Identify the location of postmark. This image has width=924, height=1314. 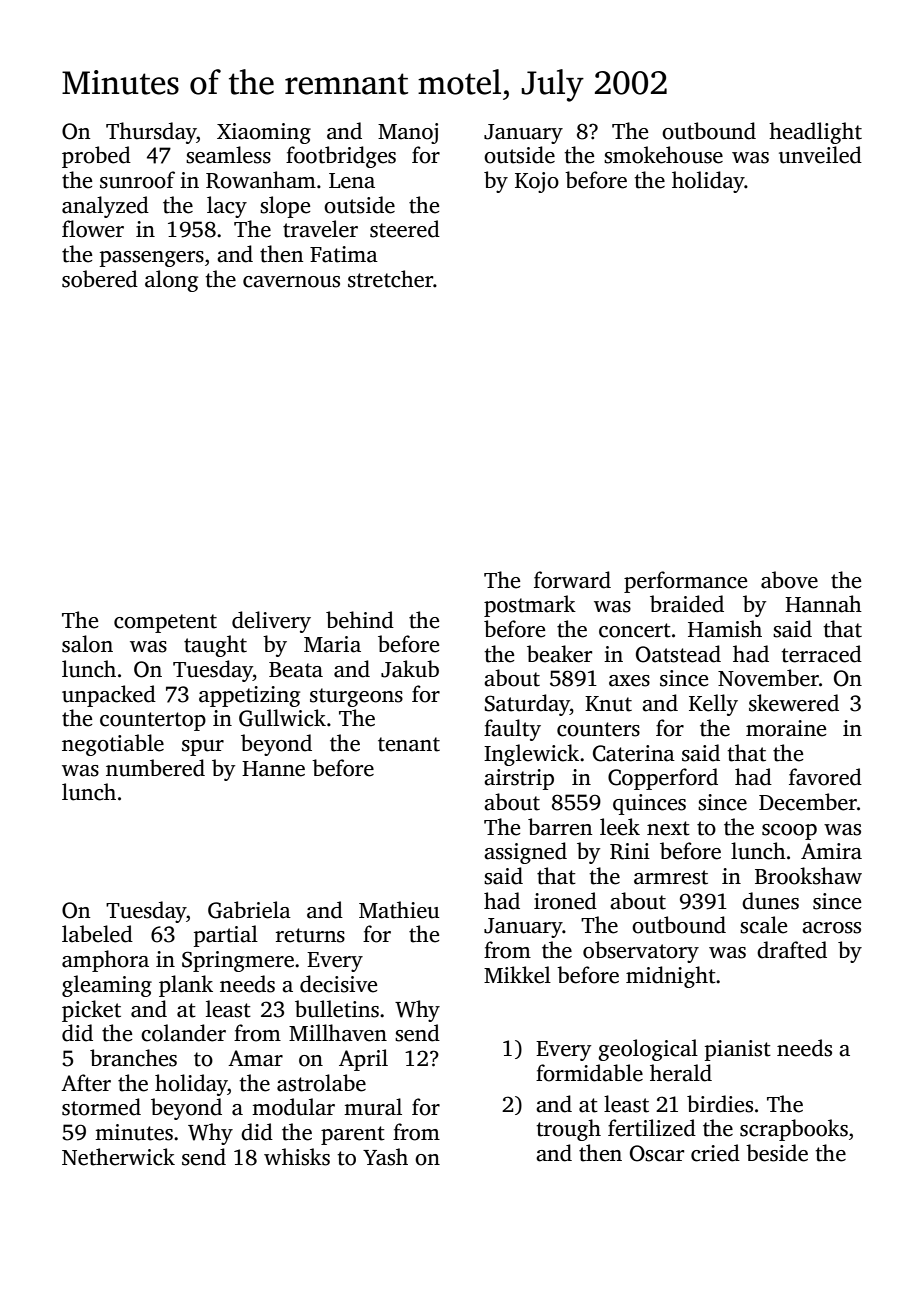
(530, 606).
